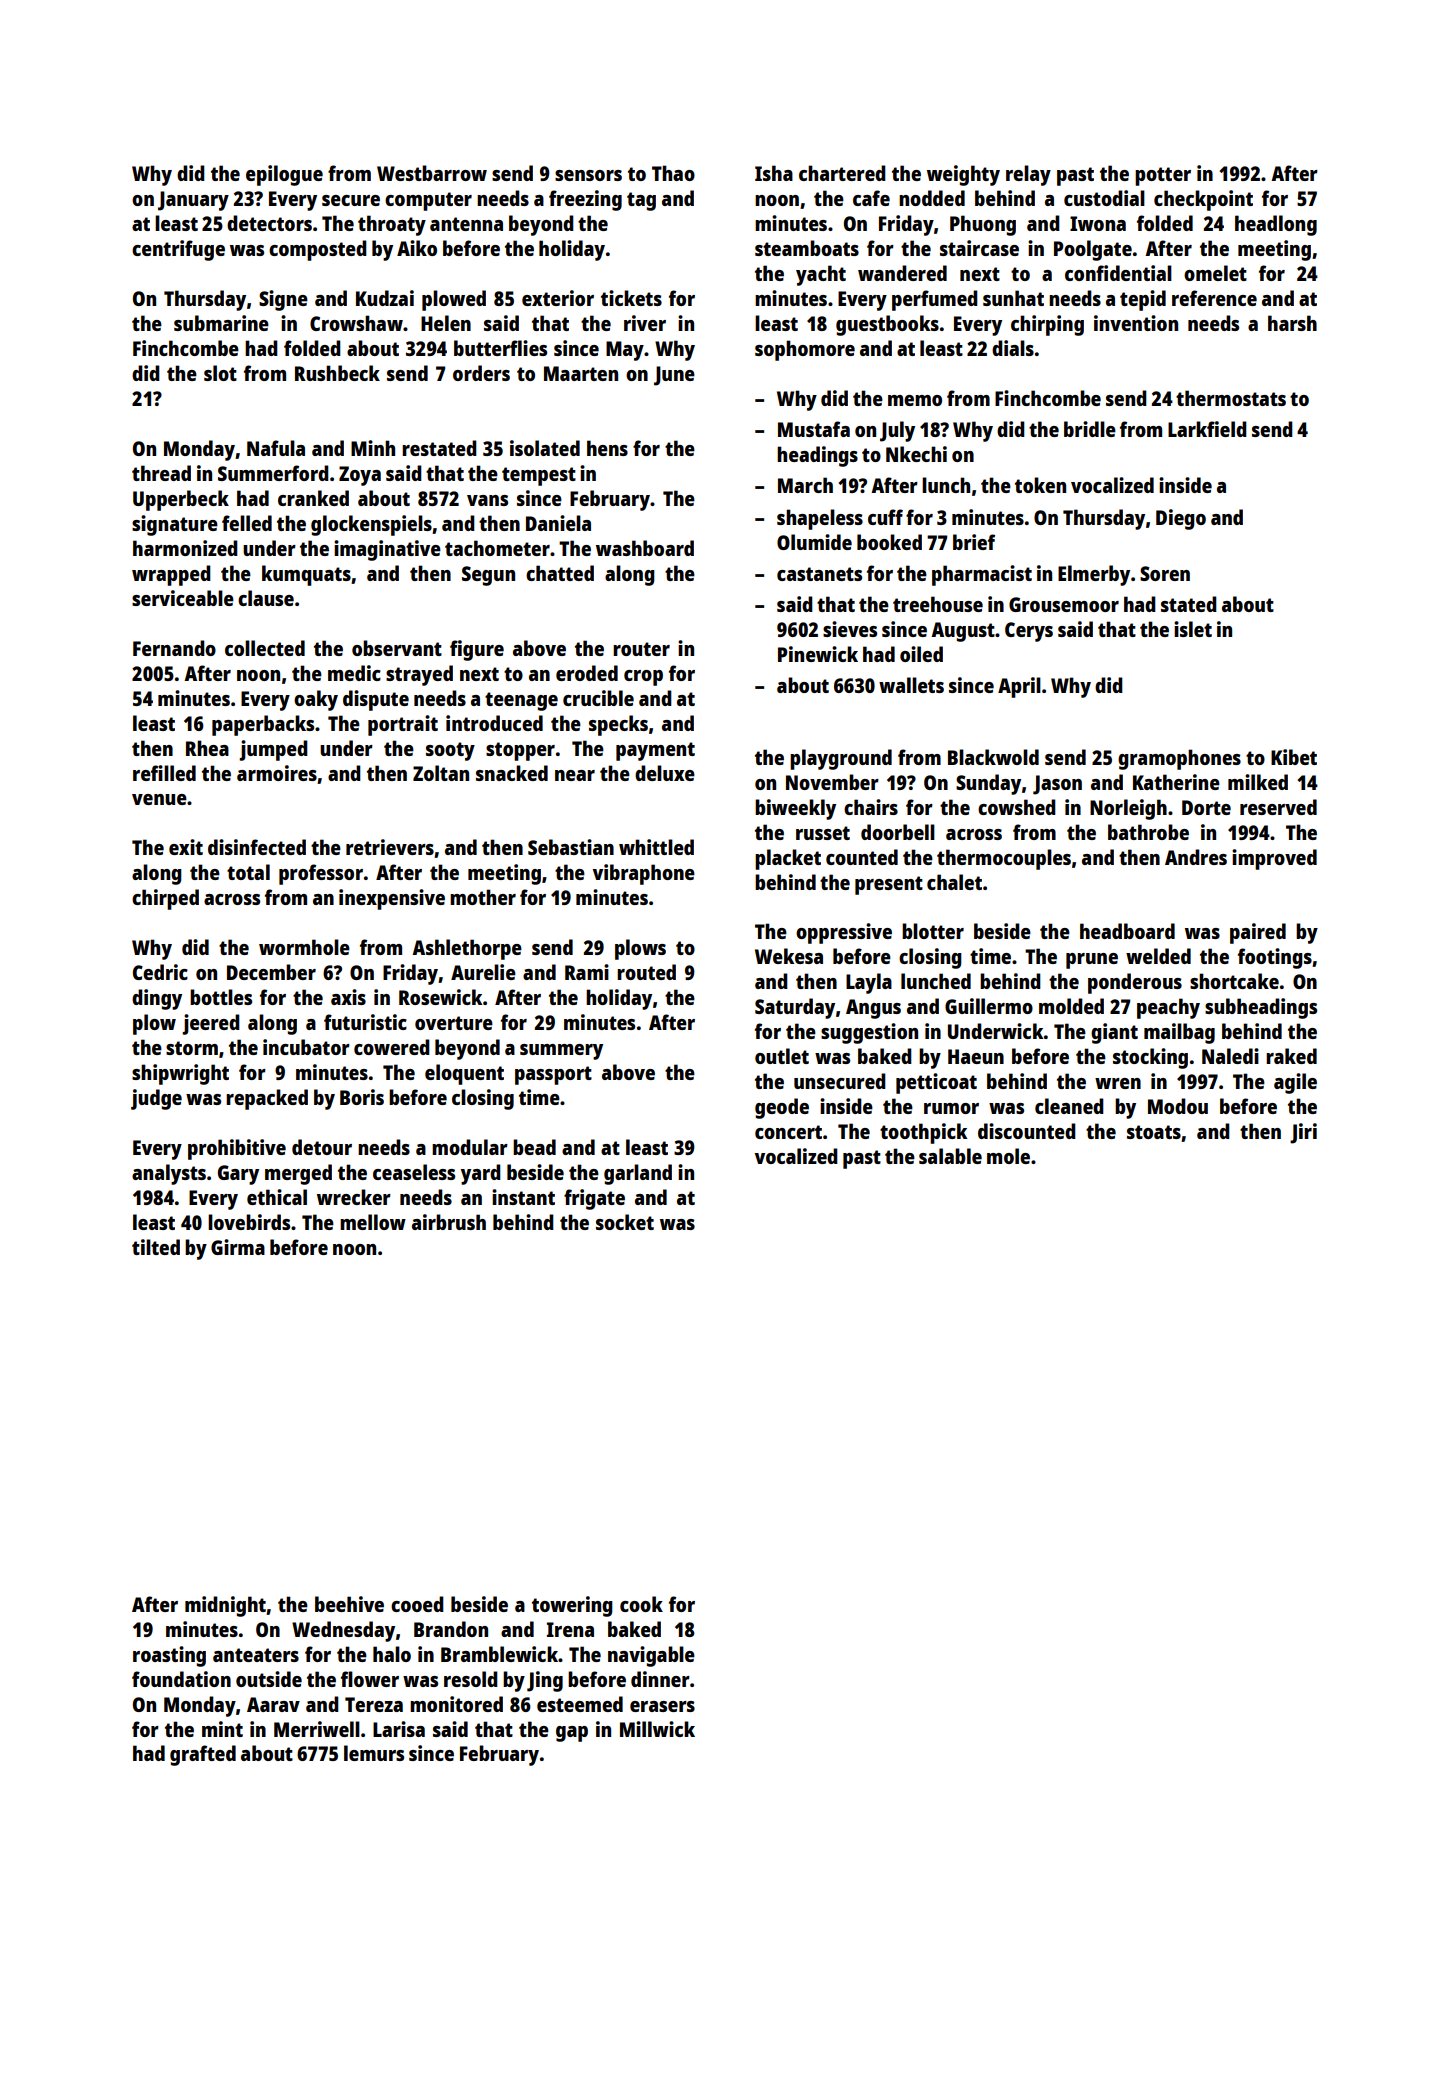  What do you see at coordinates (1008, 1156) in the screenshot?
I see `mole` at bounding box center [1008, 1156].
